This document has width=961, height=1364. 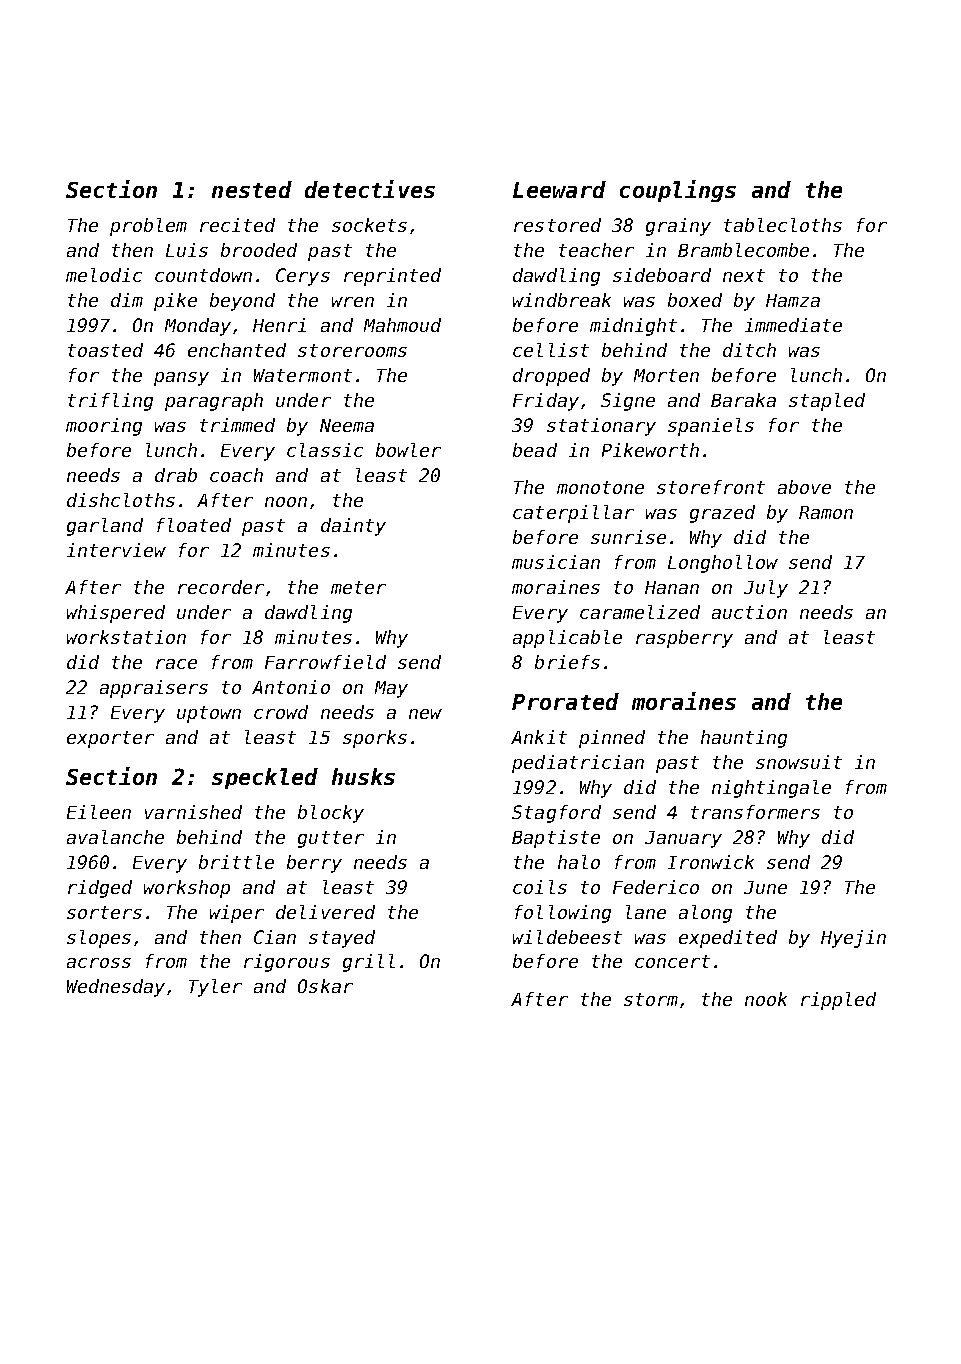 What do you see at coordinates (783, 225) in the document?
I see `tablecloths` at bounding box center [783, 225].
